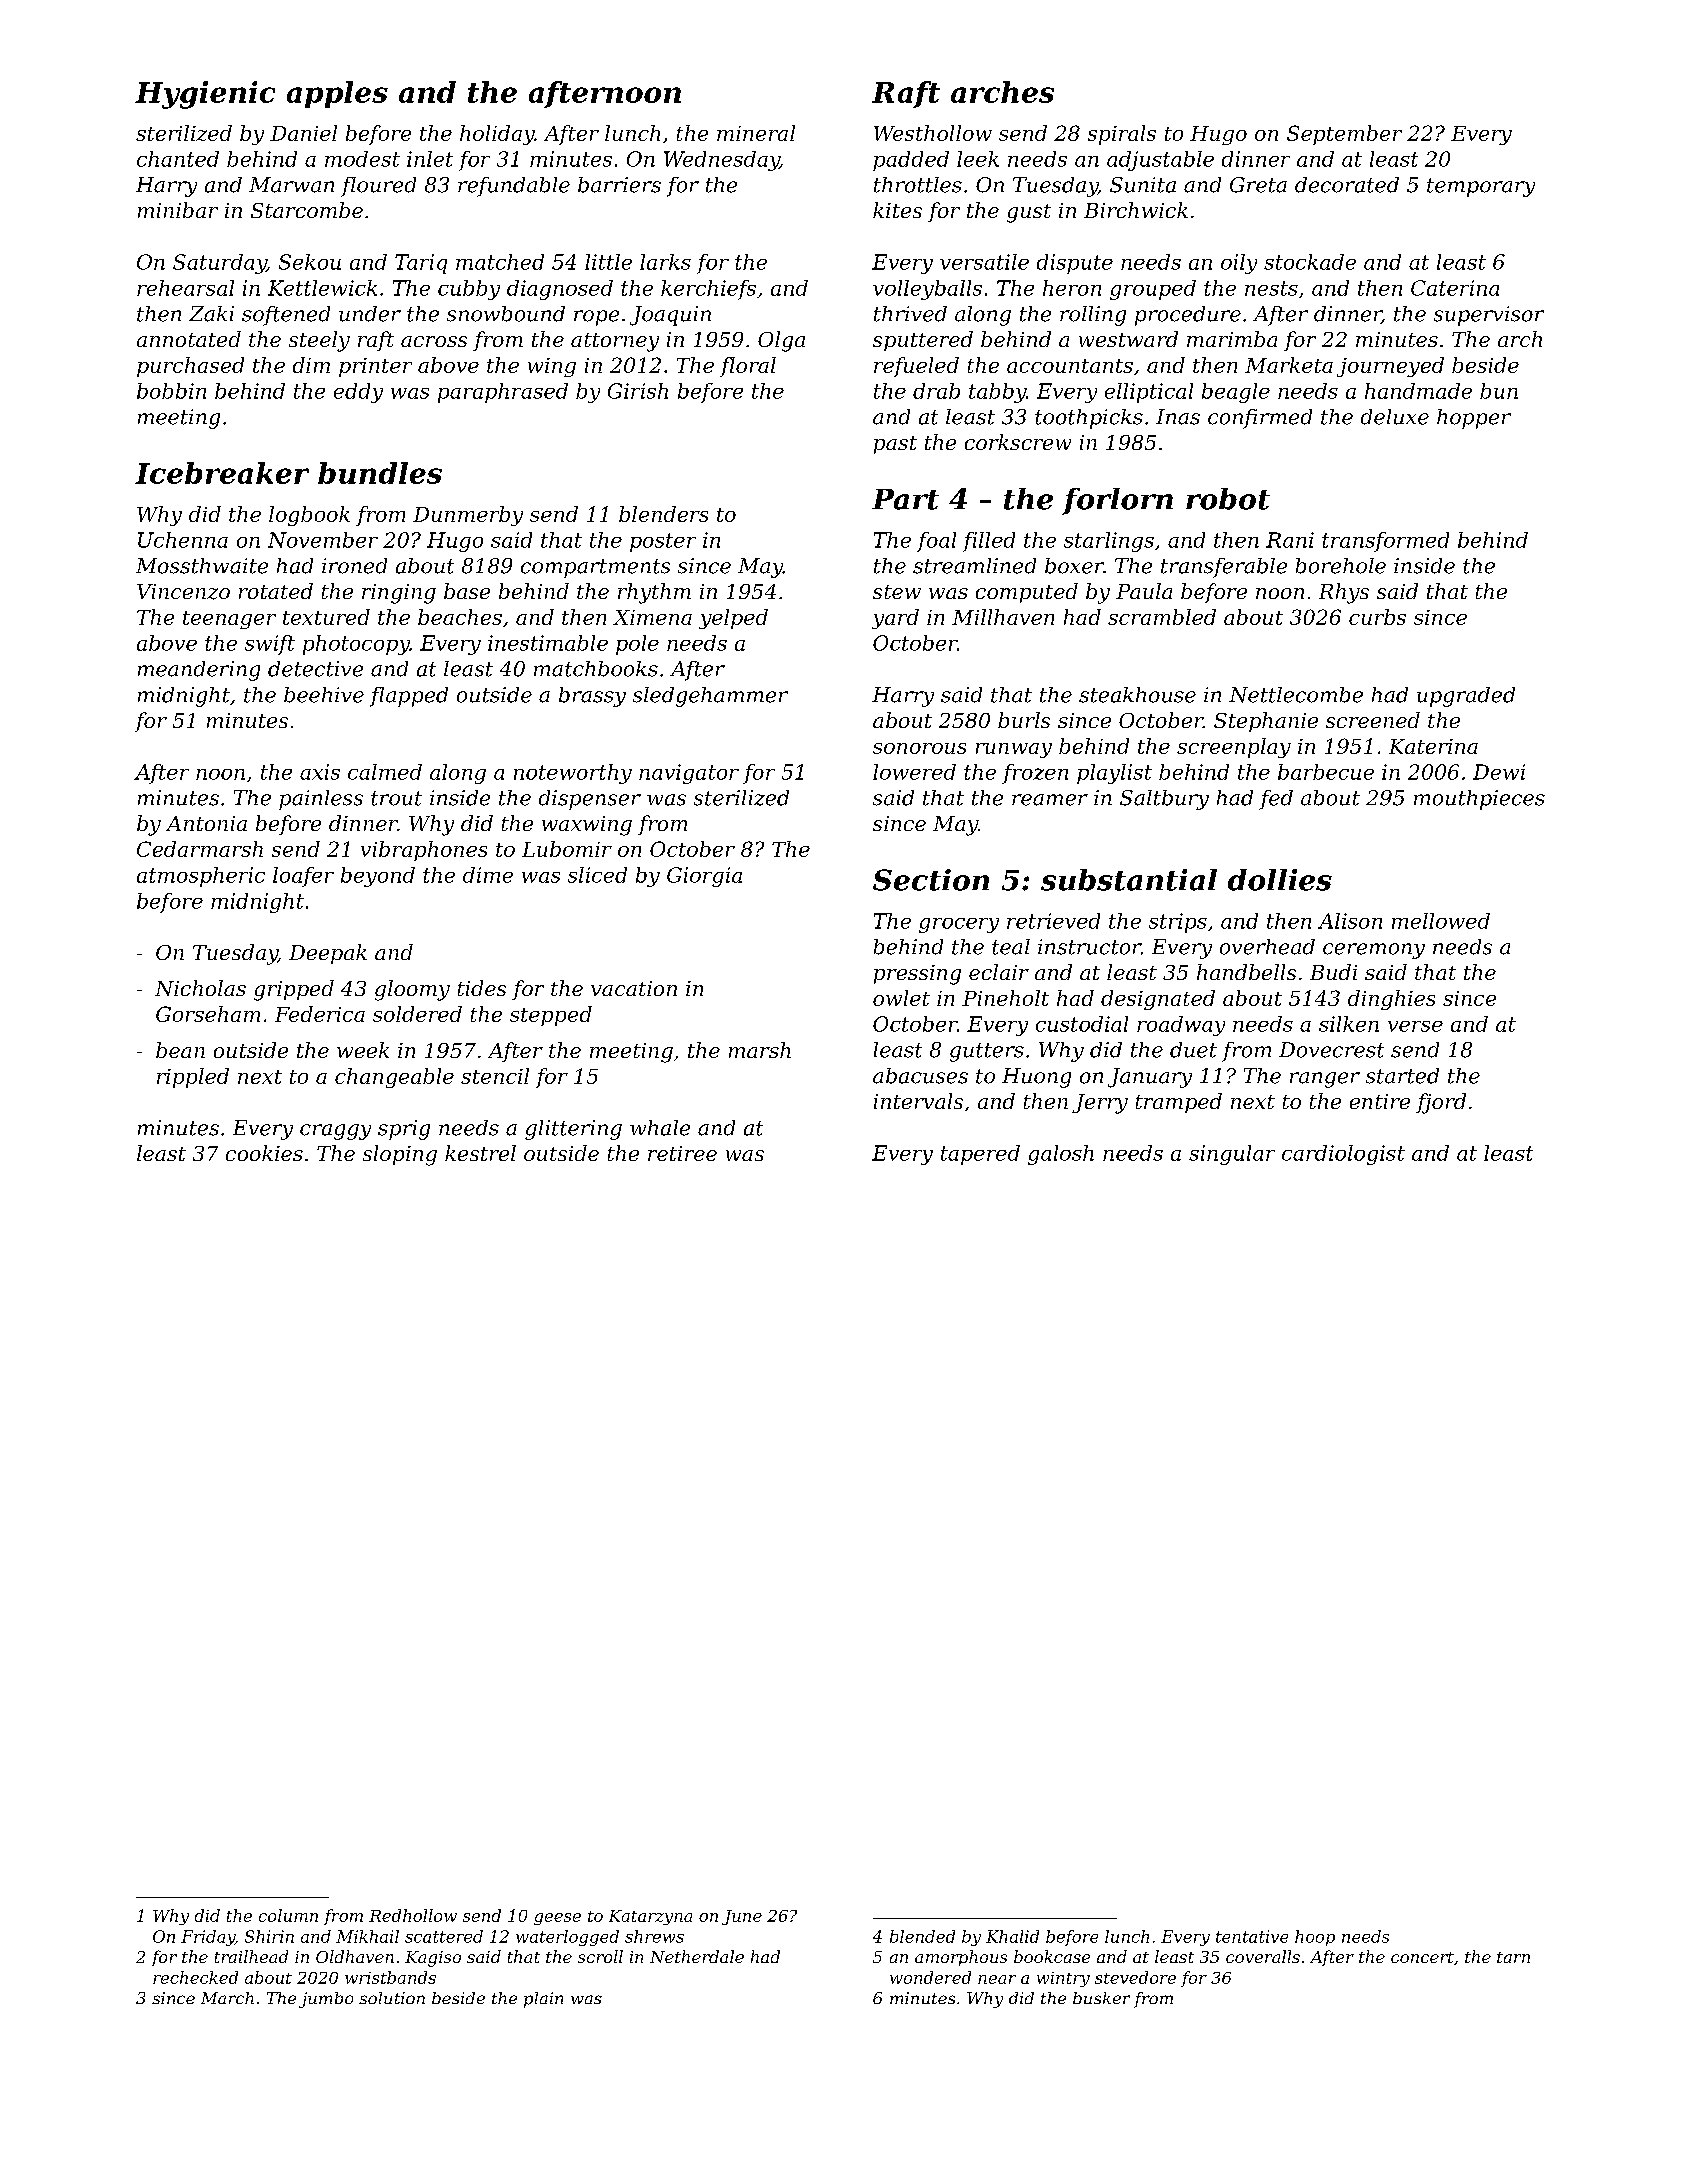 The height and width of the page is (2178, 1683). I want to click on beyond, so click(378, 877).
